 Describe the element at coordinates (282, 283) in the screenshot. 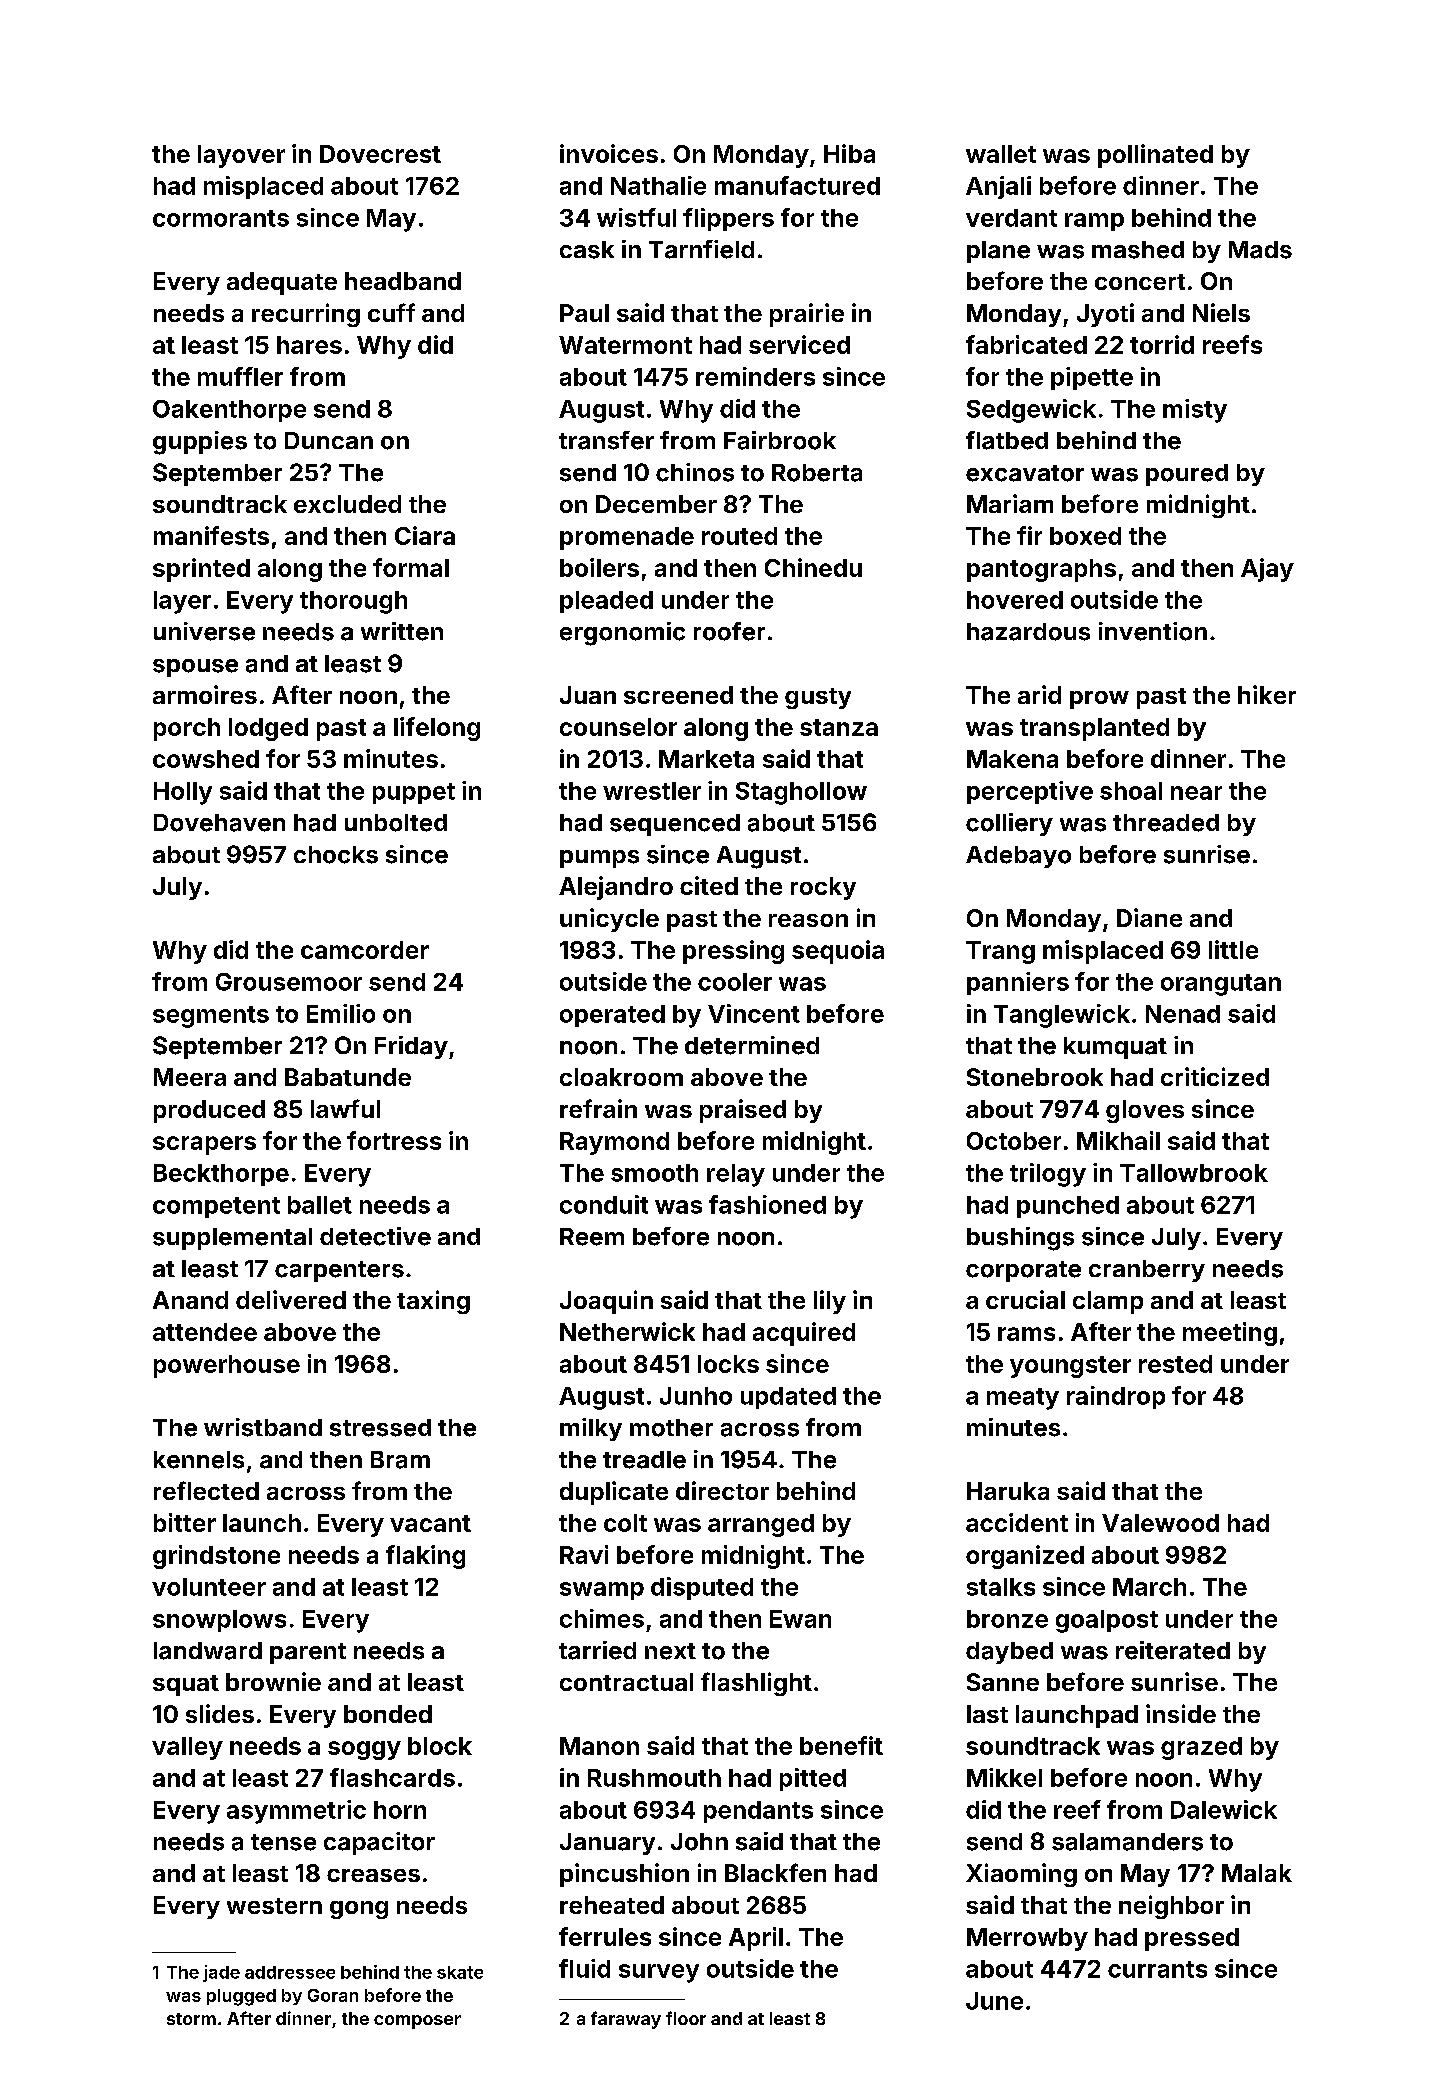

I see `adequate` at that location.
